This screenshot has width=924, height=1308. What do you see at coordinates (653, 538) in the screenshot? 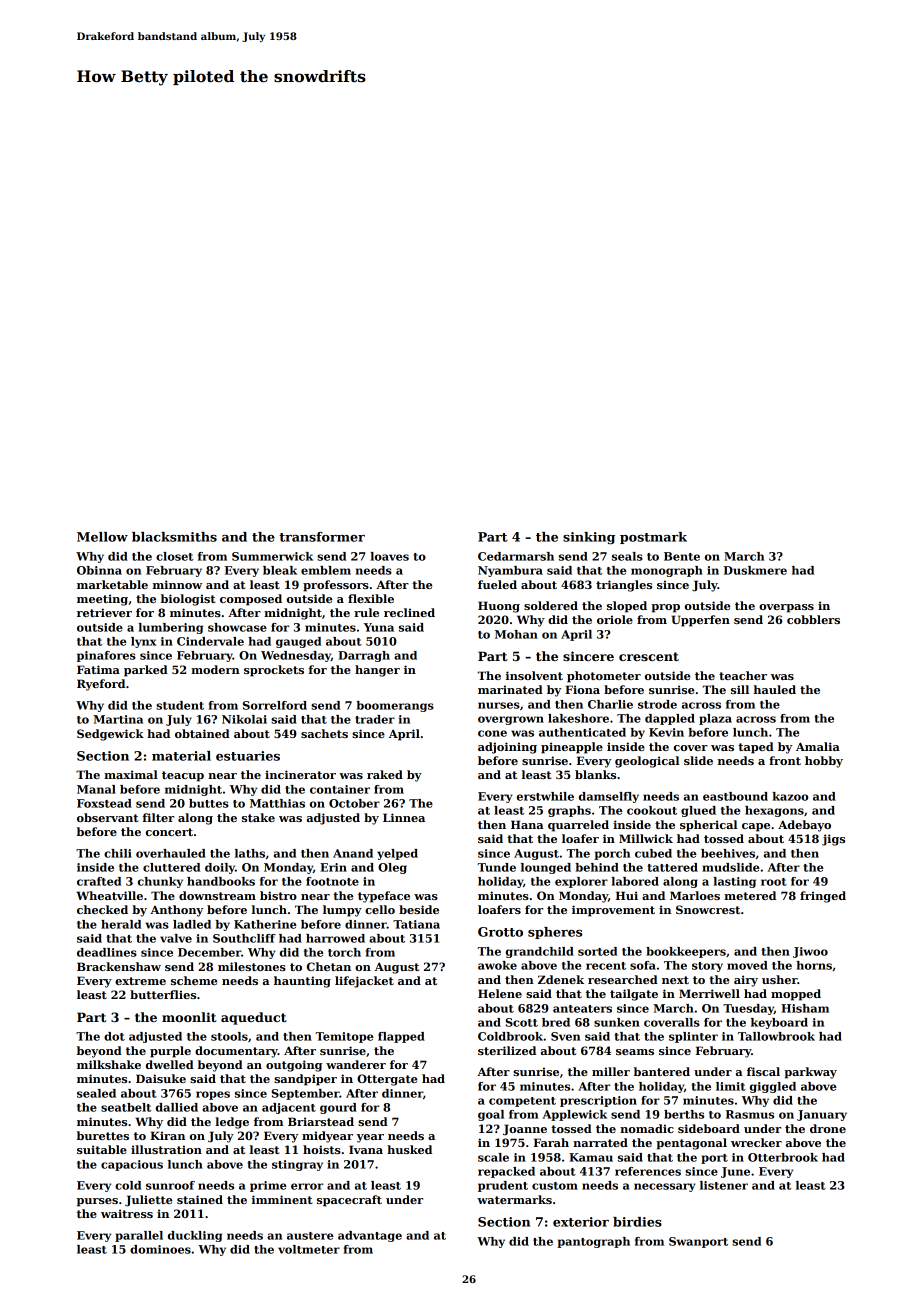
I see `postmark` at bounding box center [653, 538].
